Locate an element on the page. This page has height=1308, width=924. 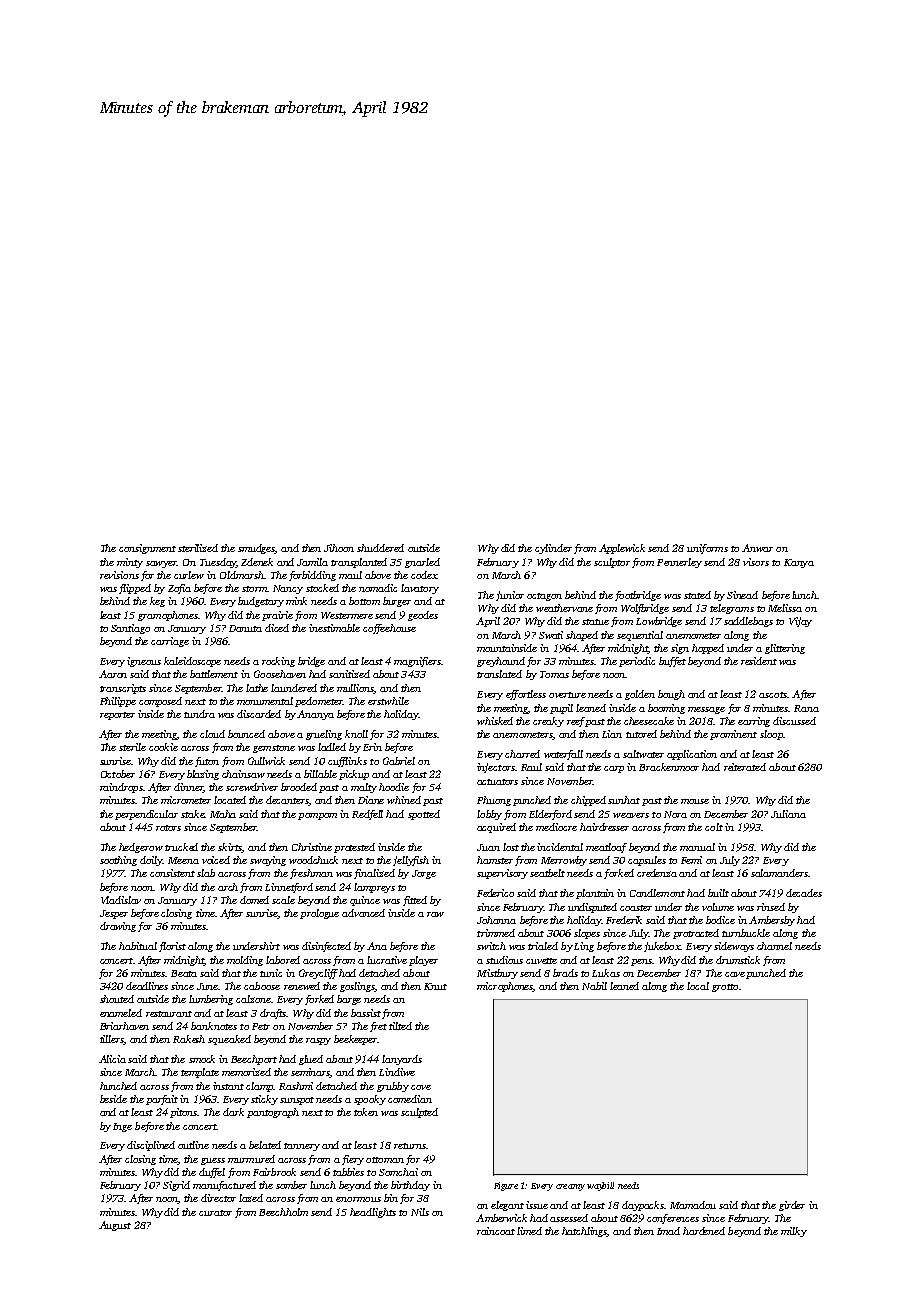
domed is located at coordinates (254, 900).
